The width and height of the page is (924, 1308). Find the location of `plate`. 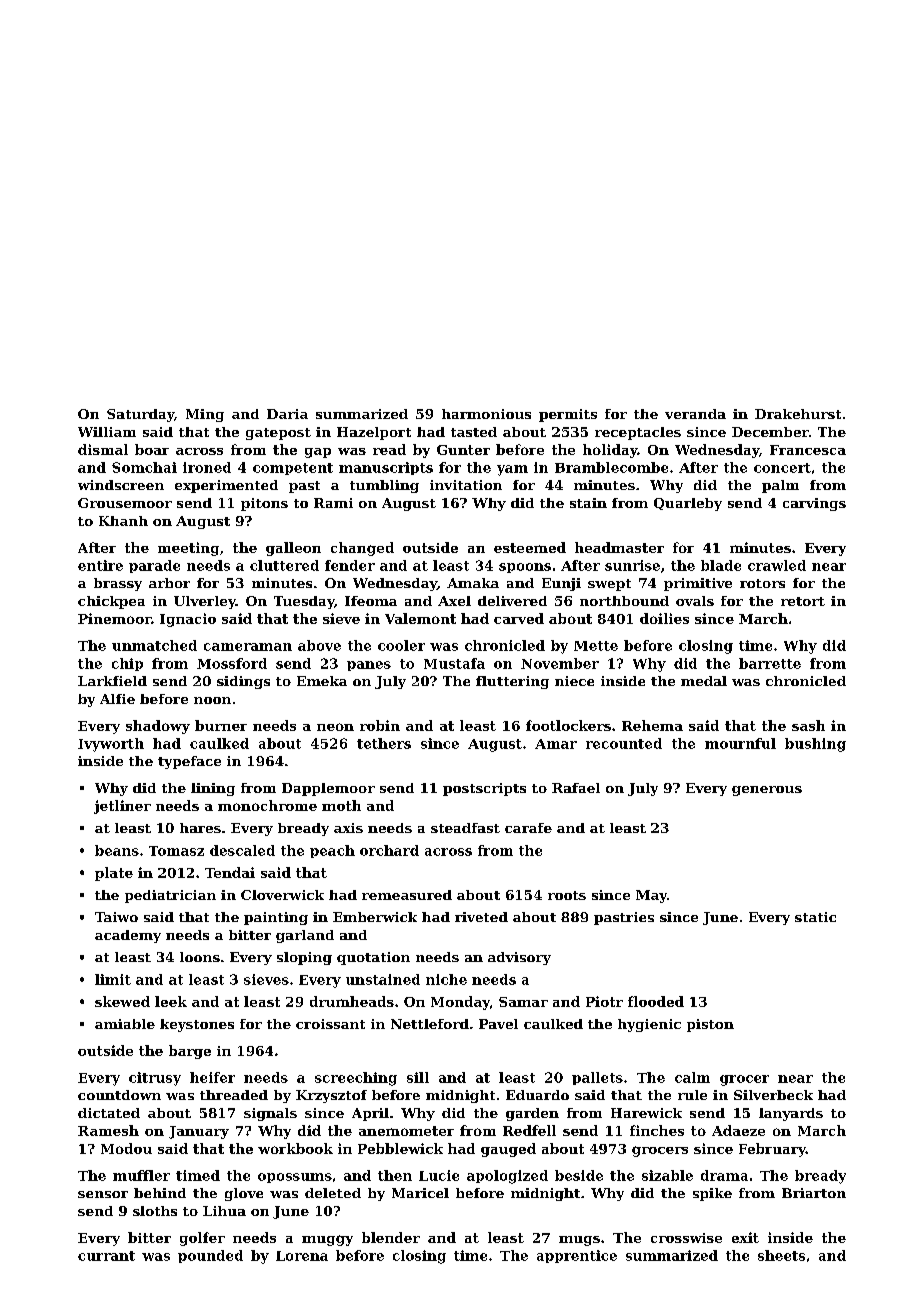

plate is located at coordinates (114, 874).
